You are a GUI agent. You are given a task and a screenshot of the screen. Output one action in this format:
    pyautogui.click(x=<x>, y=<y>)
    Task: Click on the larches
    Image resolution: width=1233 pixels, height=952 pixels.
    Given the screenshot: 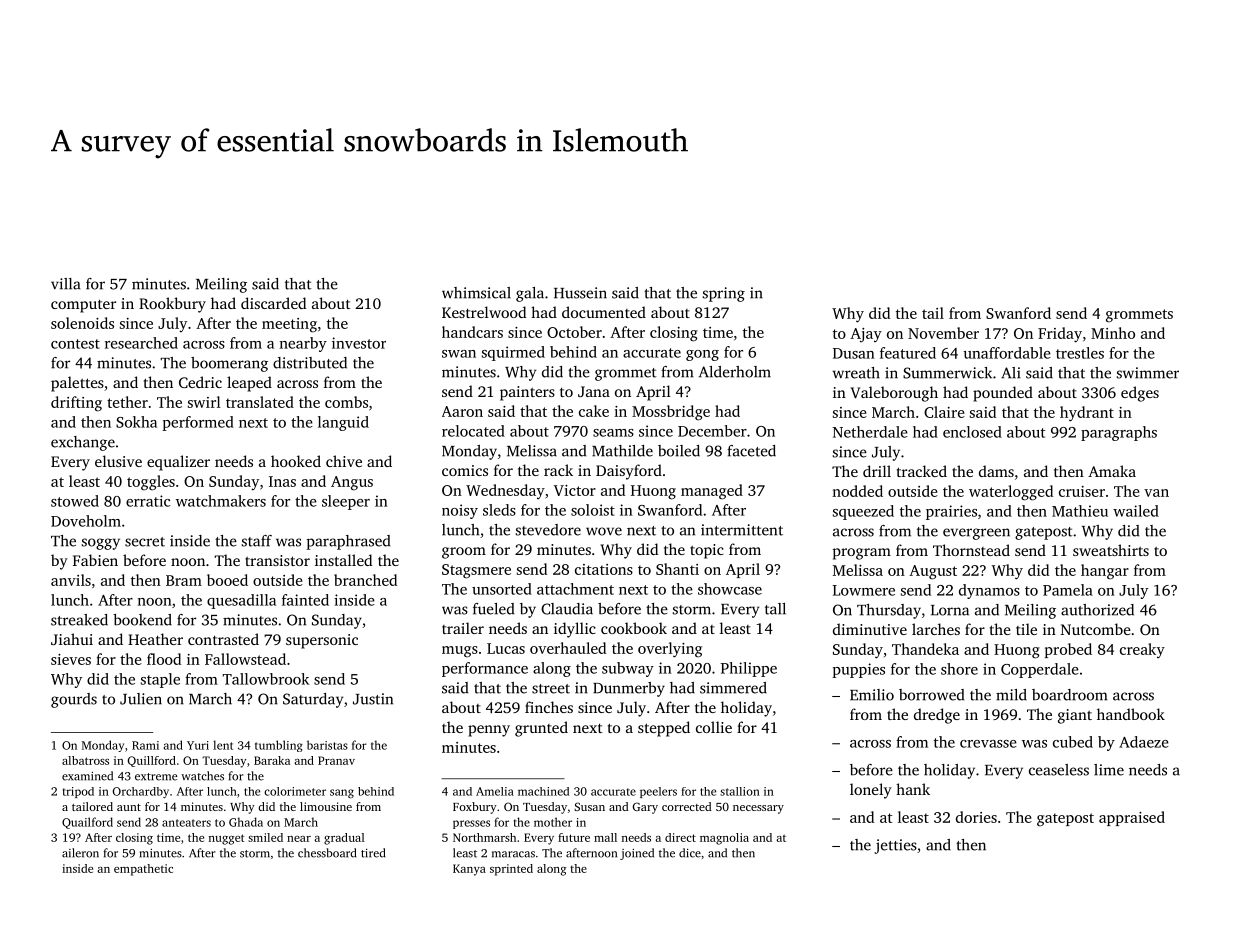 What is the action you would take?
    pyautogui.click(x=936, y=629)
